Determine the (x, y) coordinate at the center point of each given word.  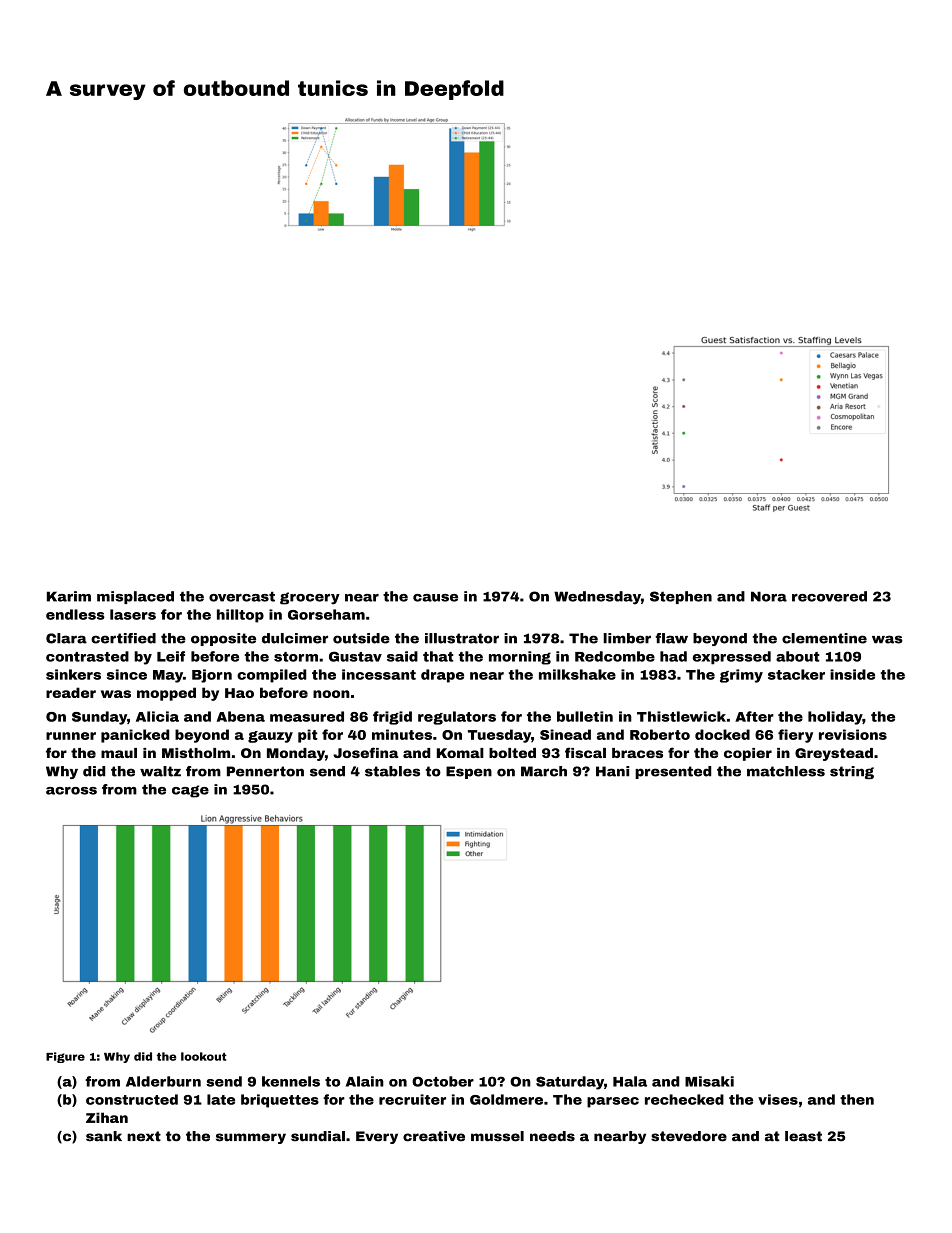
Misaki (709, 1081)
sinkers (73, 674)
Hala (630, 1081)
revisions (853, 734)
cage (190, 791)
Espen (469, 772)
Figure (65, 1057)
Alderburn (163, 1081)
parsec (613, 1102)
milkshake (577, 674)
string (852, 772)
